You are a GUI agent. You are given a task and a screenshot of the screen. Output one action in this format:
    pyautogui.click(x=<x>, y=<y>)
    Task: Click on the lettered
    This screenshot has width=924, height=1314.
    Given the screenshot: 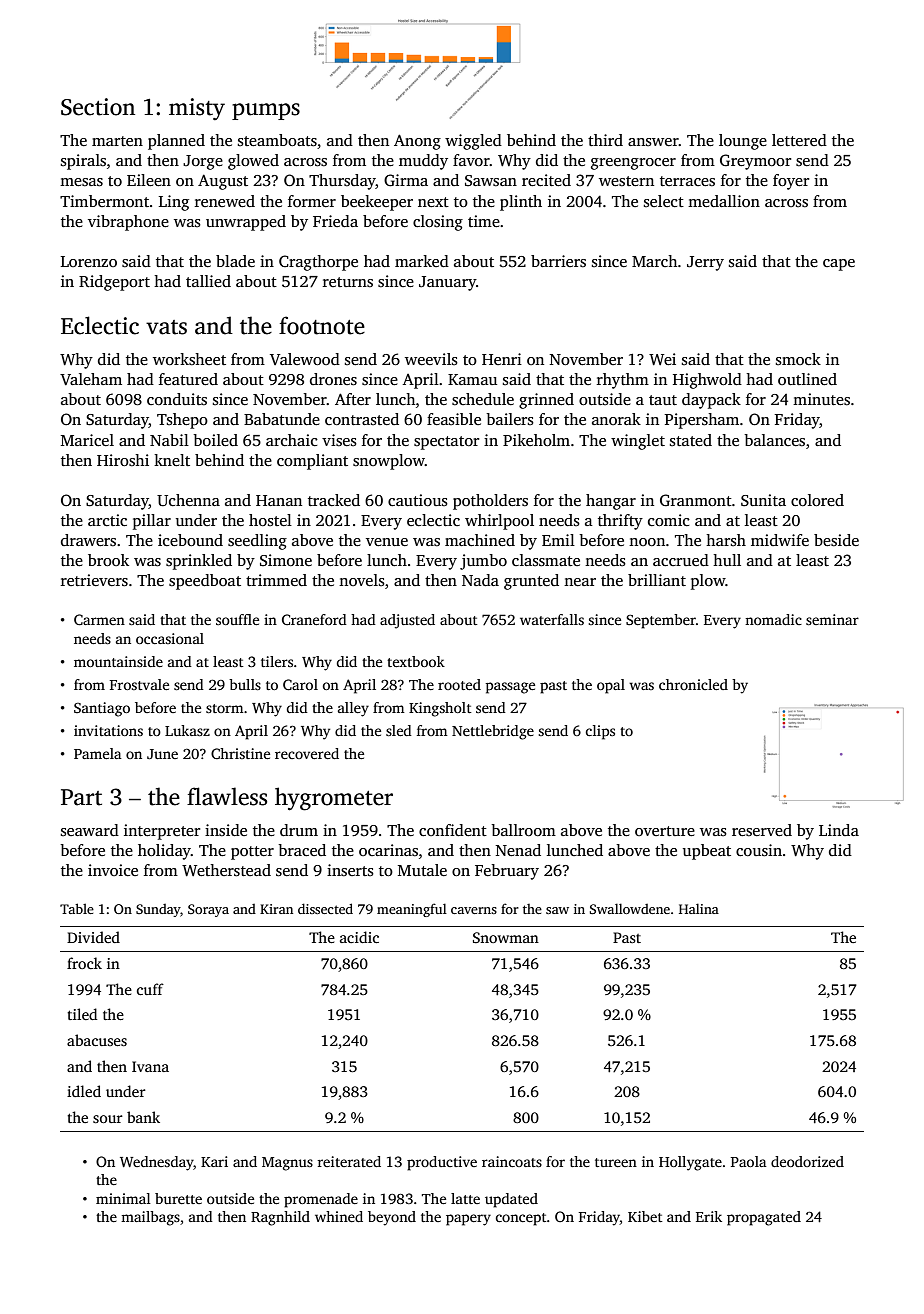 What is the action you would take?
    pyautogui.click(x=799, y=140)
